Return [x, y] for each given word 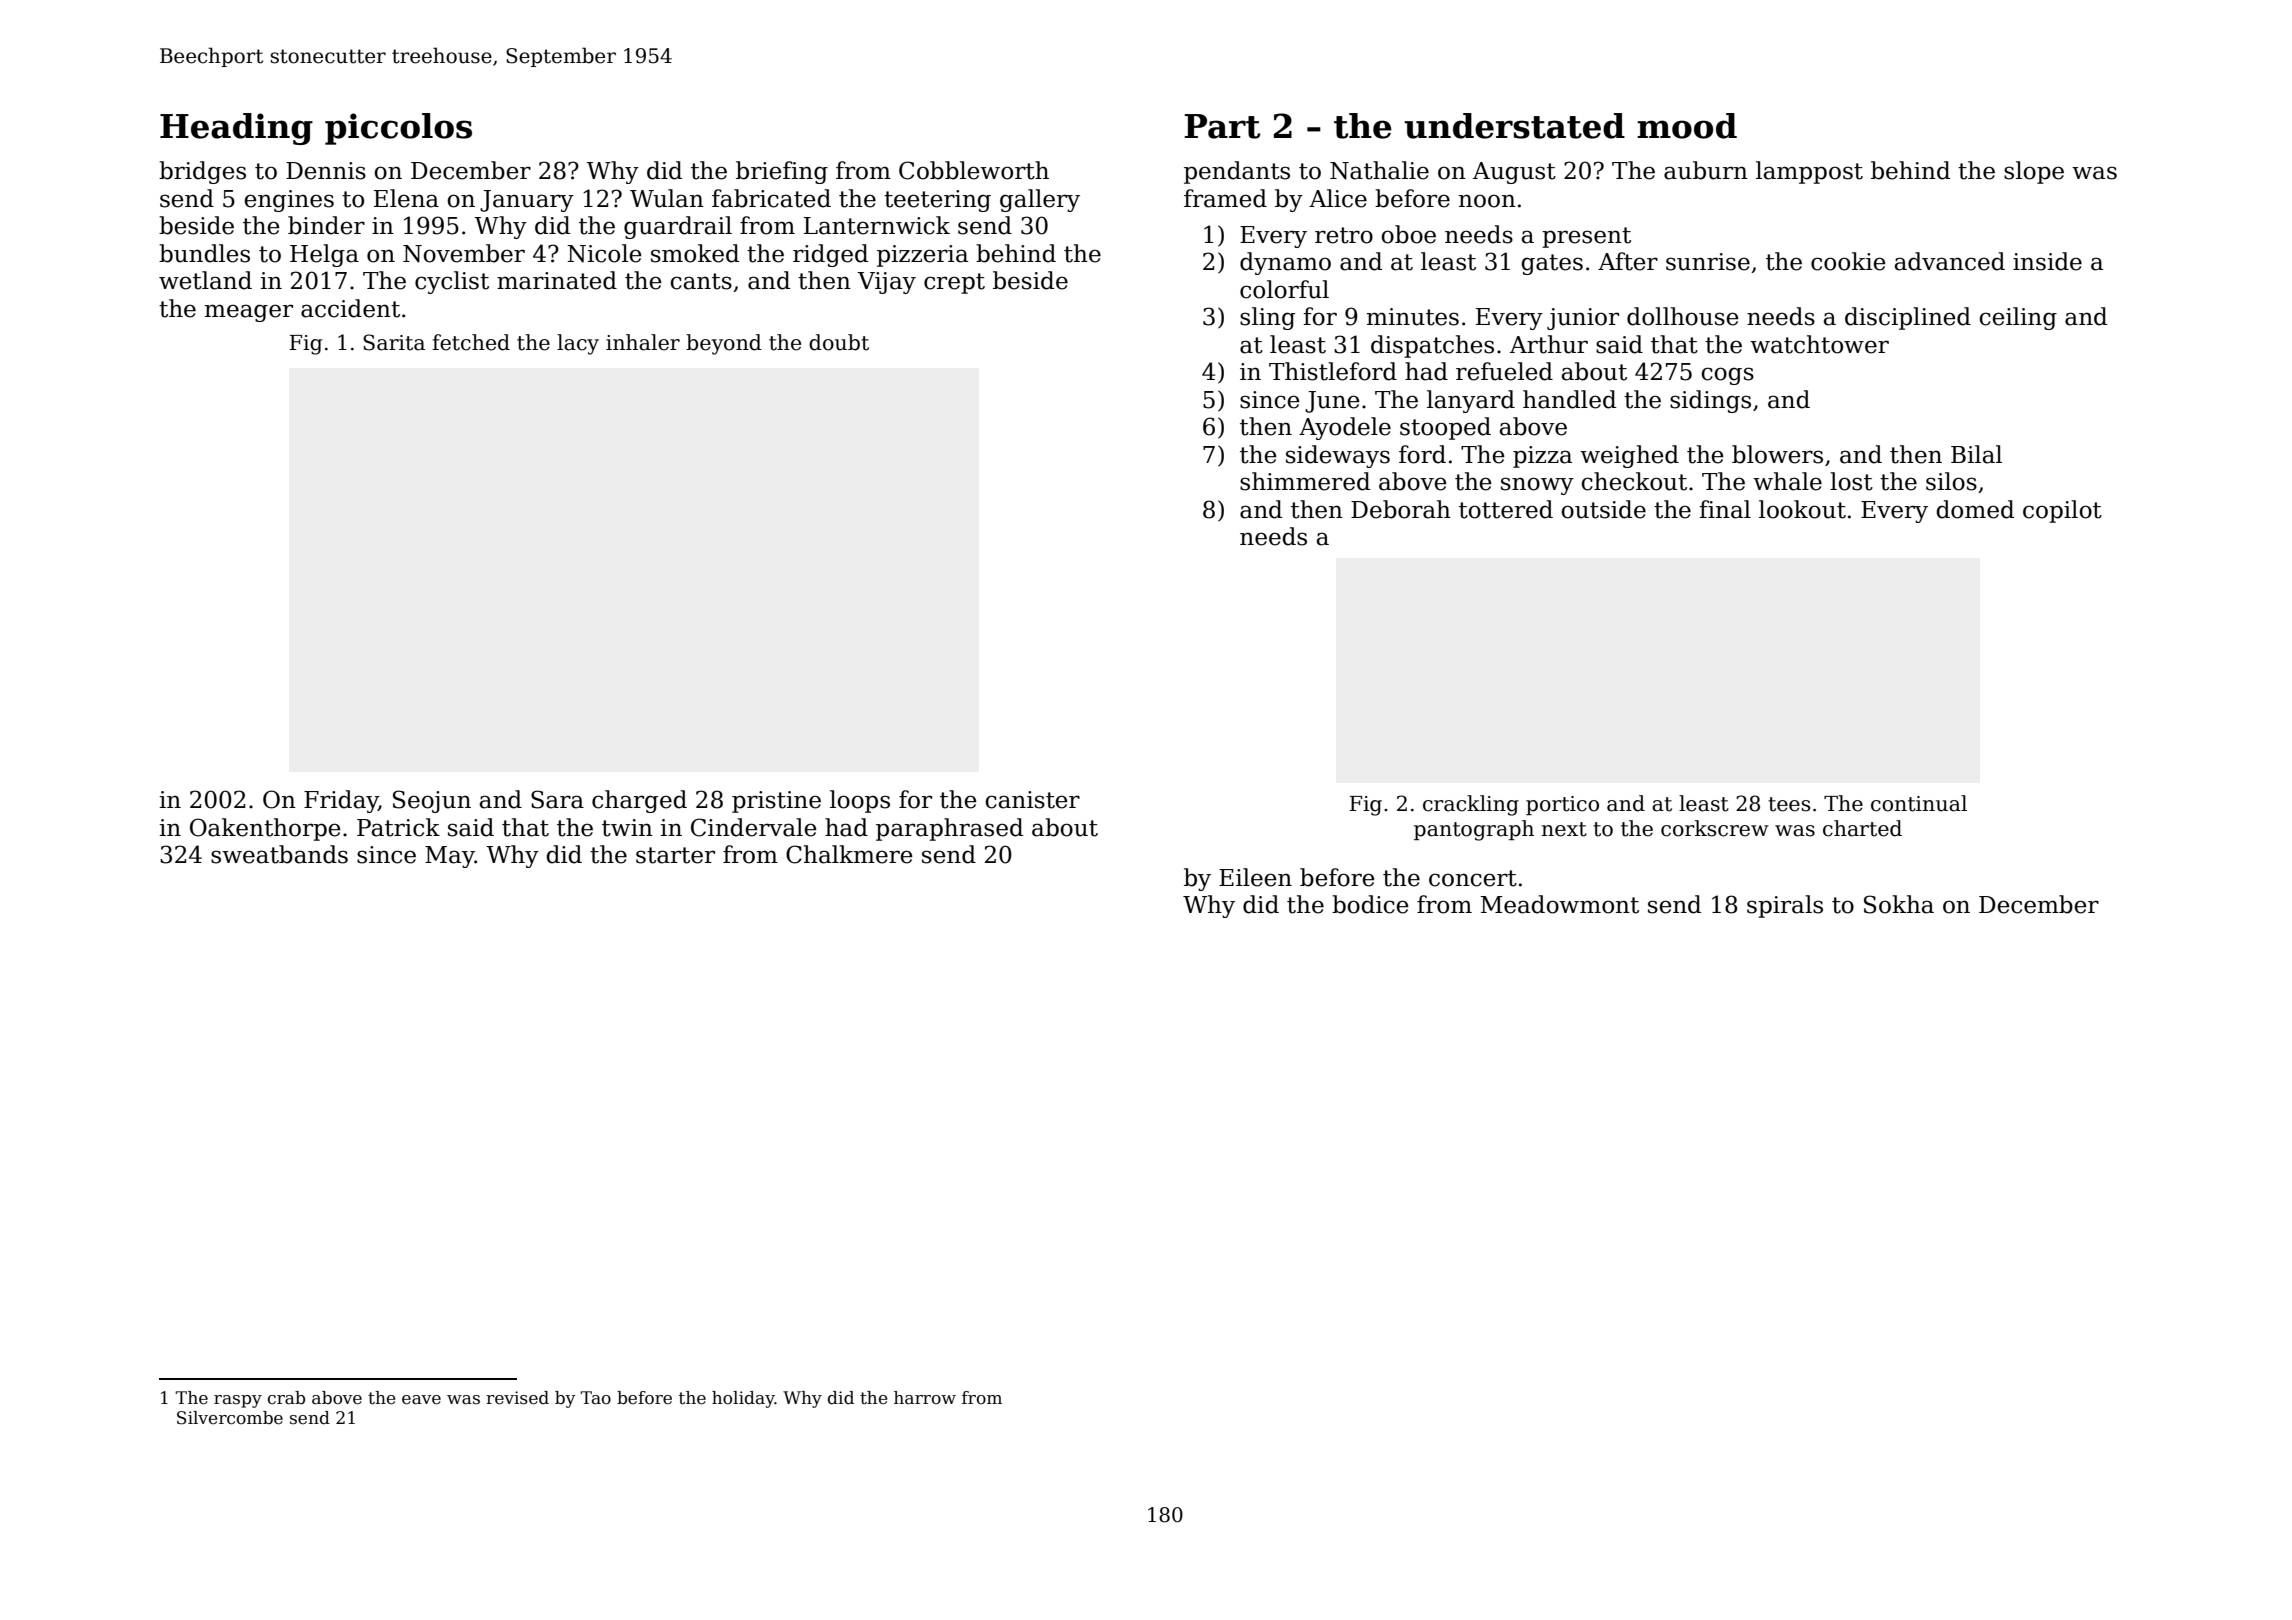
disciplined [1908, 318]
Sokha [1899, 904]
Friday [341, 801]
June [1332, 402]
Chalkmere [849, 854]
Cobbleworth [974, 170]
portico [1562, 805]
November [464, 253]
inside [2047, 261]
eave [421, 1400]
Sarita [394, 342]
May [450, 857]
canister [1033, 800]
